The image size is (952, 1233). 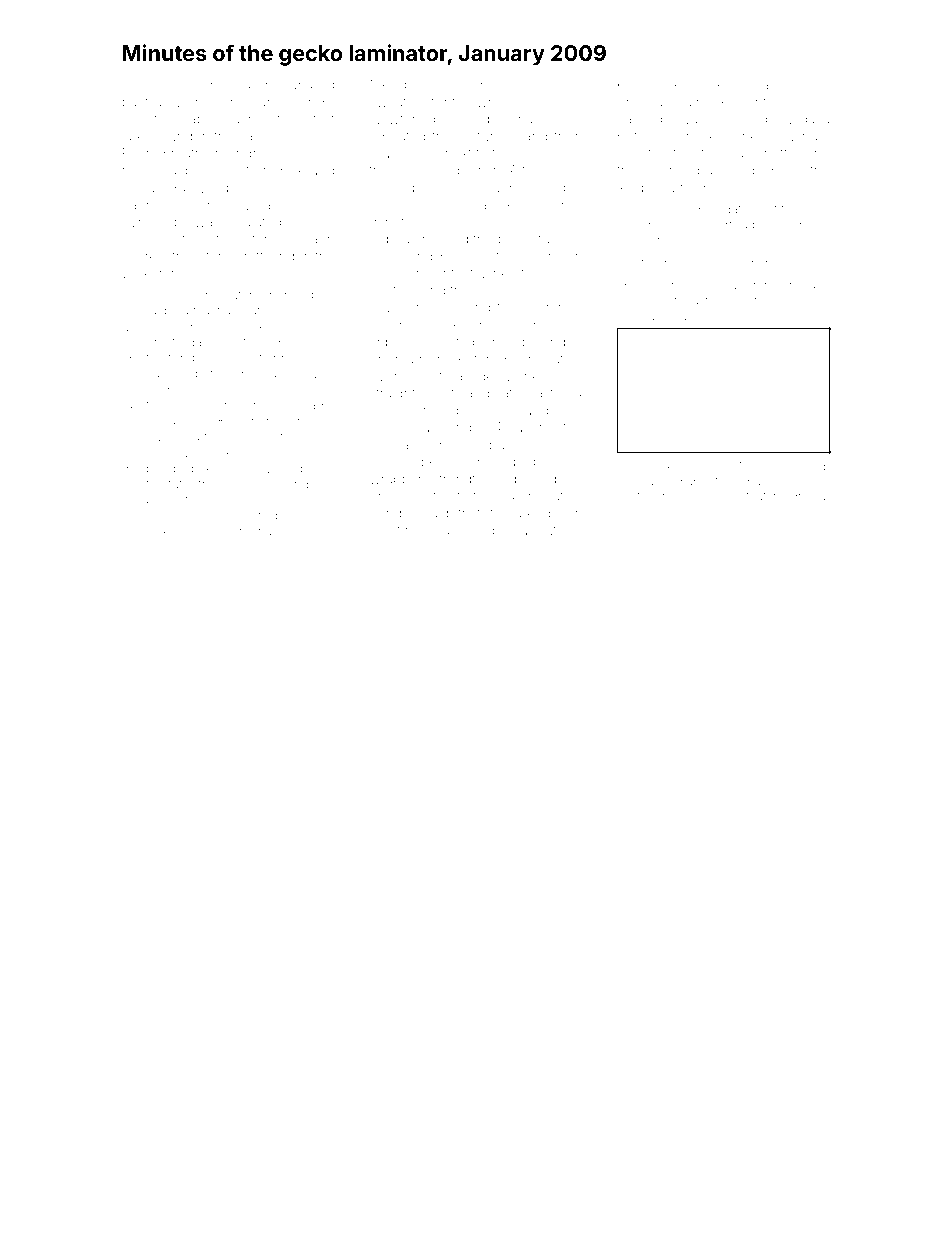 What do you see at coordinates (754, 285) in the screenshot?
I see `panoramic` at bounding box center [754, 285].
